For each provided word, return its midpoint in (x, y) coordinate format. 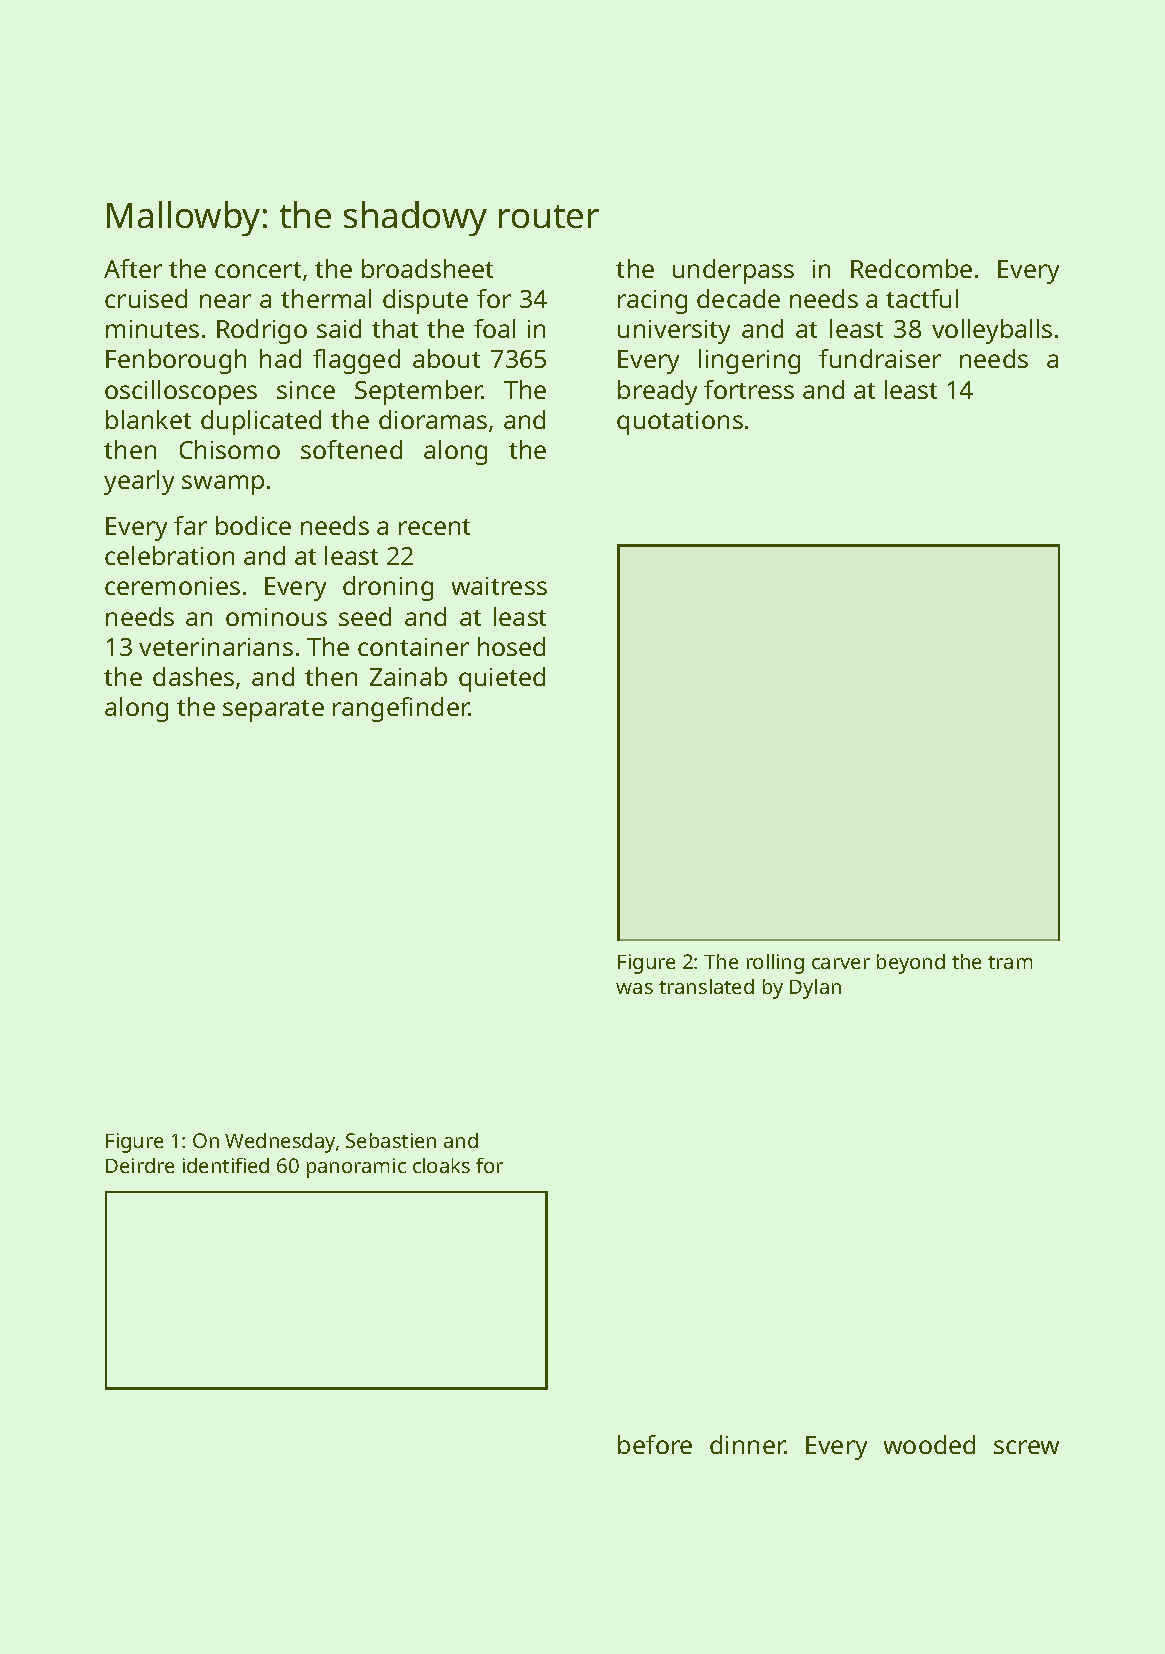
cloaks (441, 1165)
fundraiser (880, 358)
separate (273, 711)
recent (434, 527)
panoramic (356, 1168)
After (133, 268)
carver (841, 963)
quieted (502, 679)
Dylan (815, 989)
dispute (425, 301)
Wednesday (280, 1143)
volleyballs (992, 331)
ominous (276, 617)
